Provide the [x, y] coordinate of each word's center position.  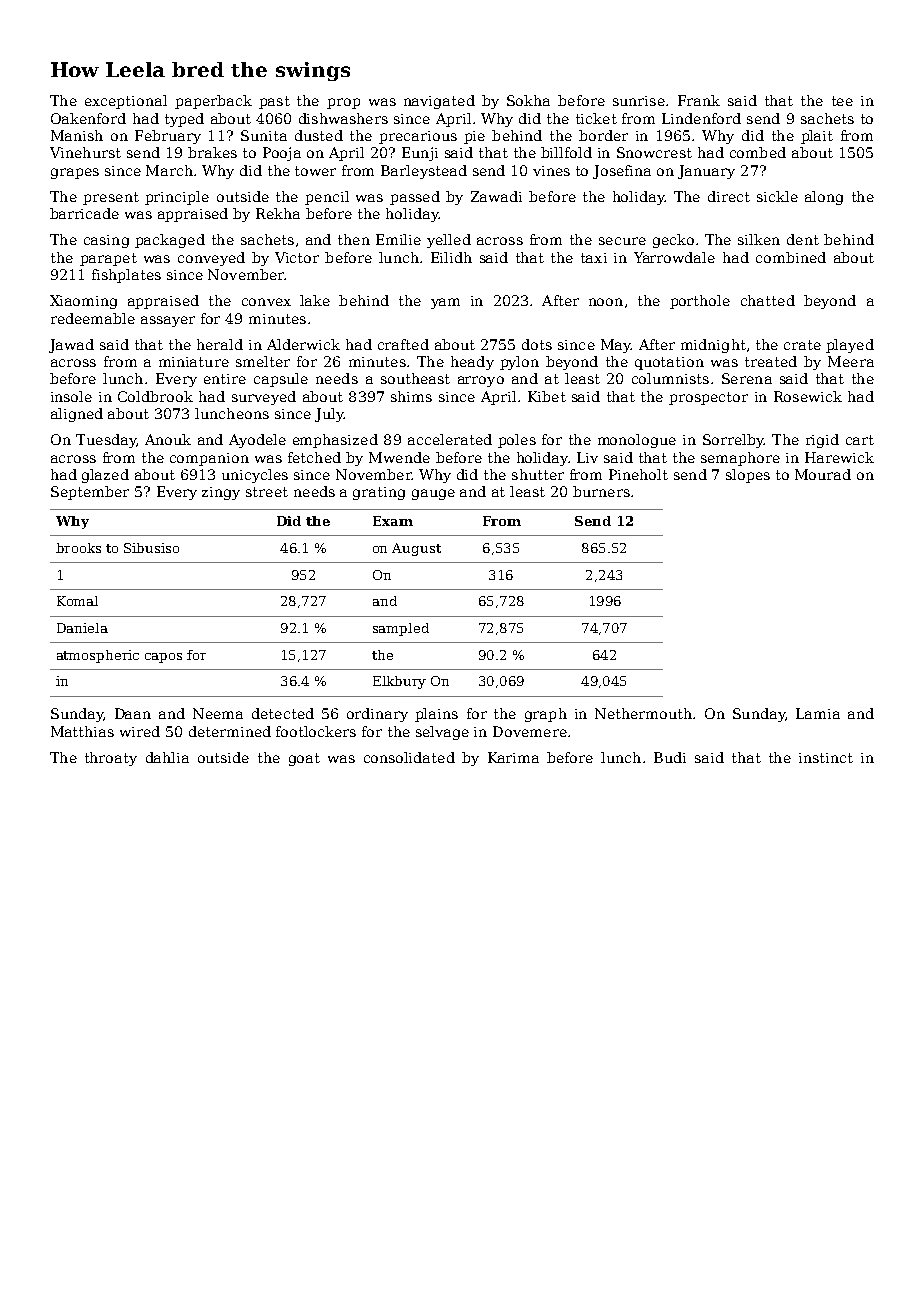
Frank [699, 100]
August [416, 549]
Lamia [818, 713]
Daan [133, 713]
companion [209, 459]
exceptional [126, 102]
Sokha [528, 100]
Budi [670, 757]
